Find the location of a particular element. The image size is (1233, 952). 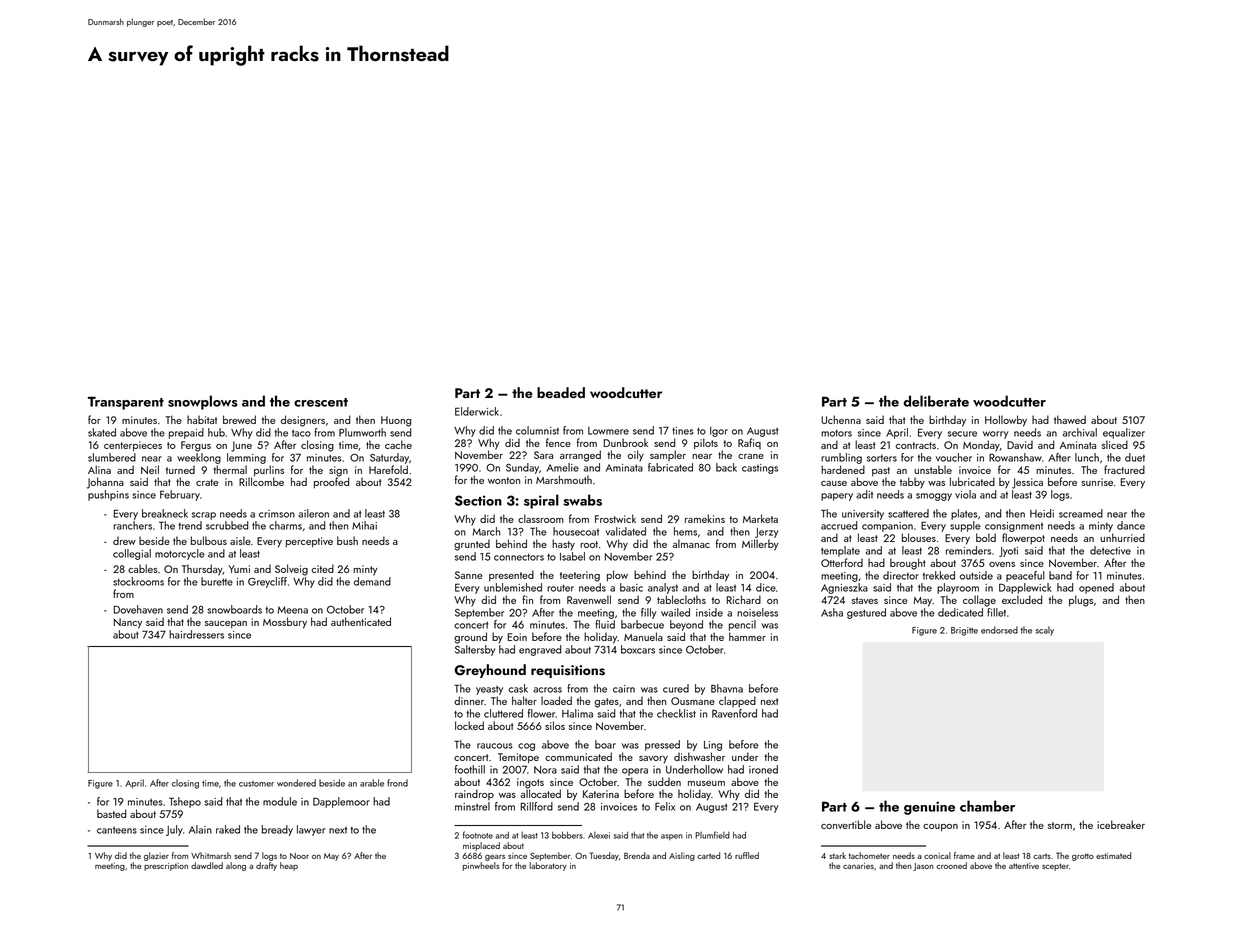

aspen is located at coordinates (672, 837).
